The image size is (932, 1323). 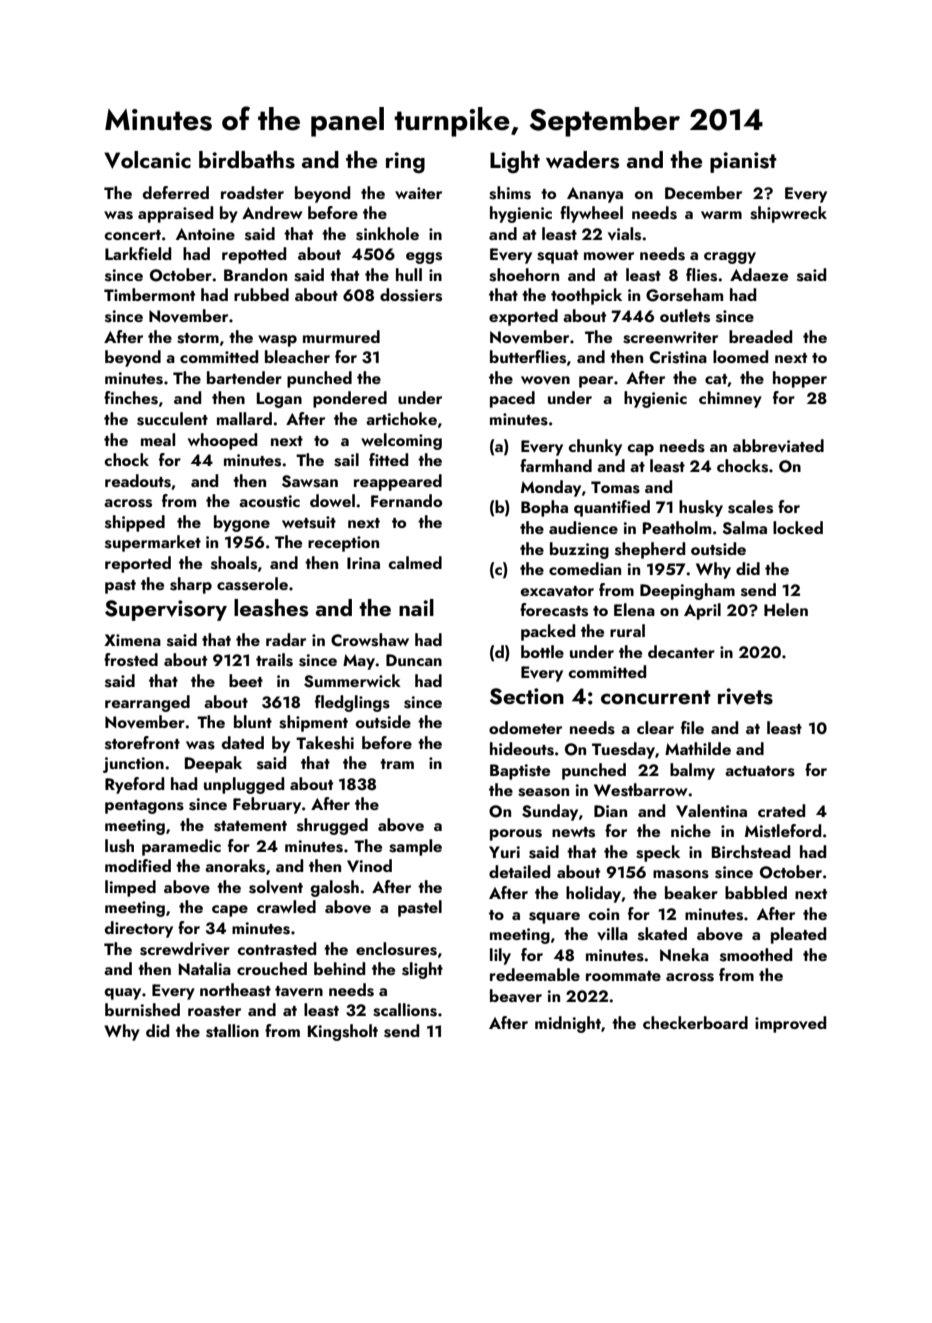 I want to click on appraised, so click(x=175, y=214).
